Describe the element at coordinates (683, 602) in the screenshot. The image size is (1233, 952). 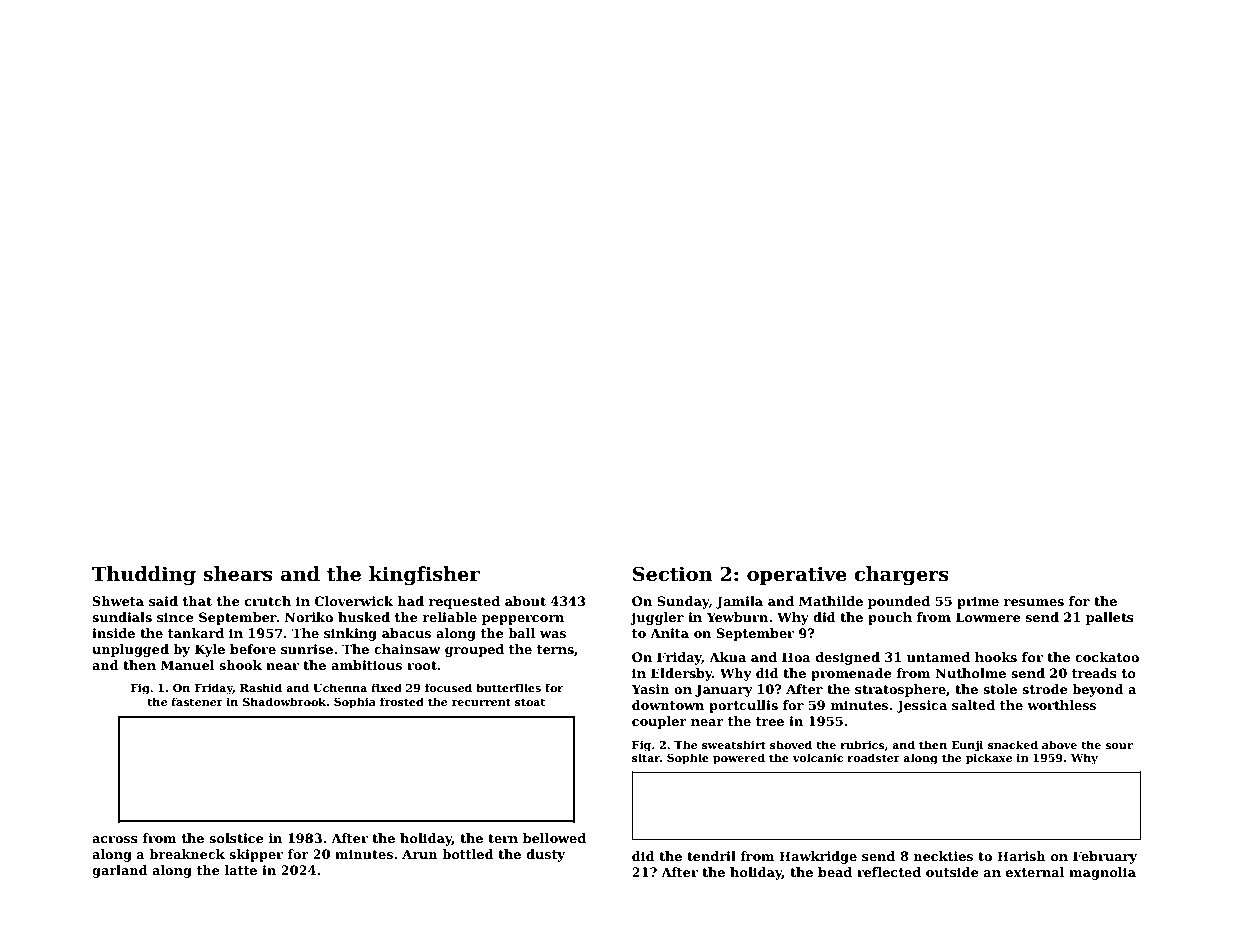
I see `Sunday` at that location.
